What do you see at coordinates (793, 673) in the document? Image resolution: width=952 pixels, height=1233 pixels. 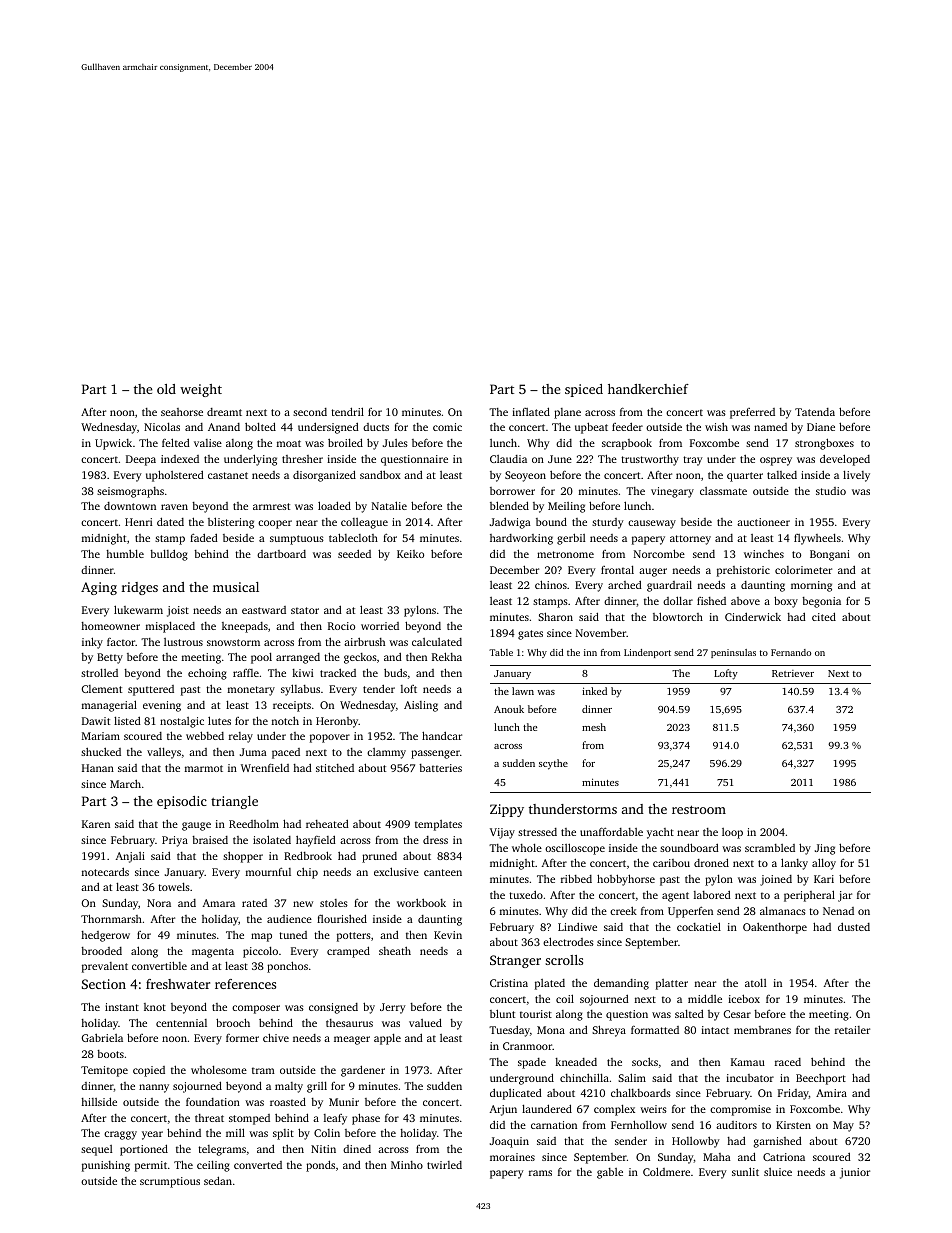 I see `Retriever` at bounding box center [793, 673].
